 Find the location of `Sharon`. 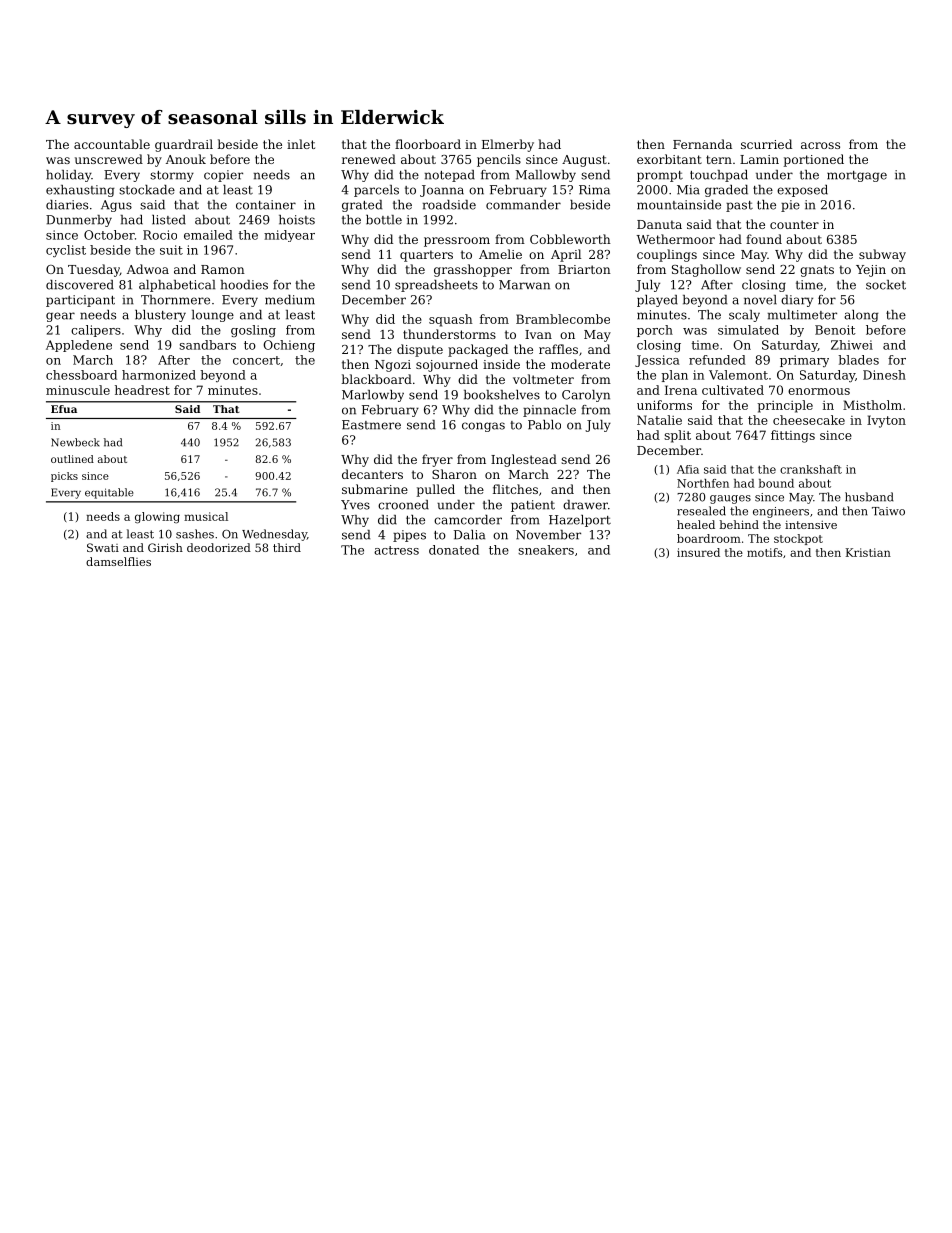

Sharon is located at coordinates (454, 474).
